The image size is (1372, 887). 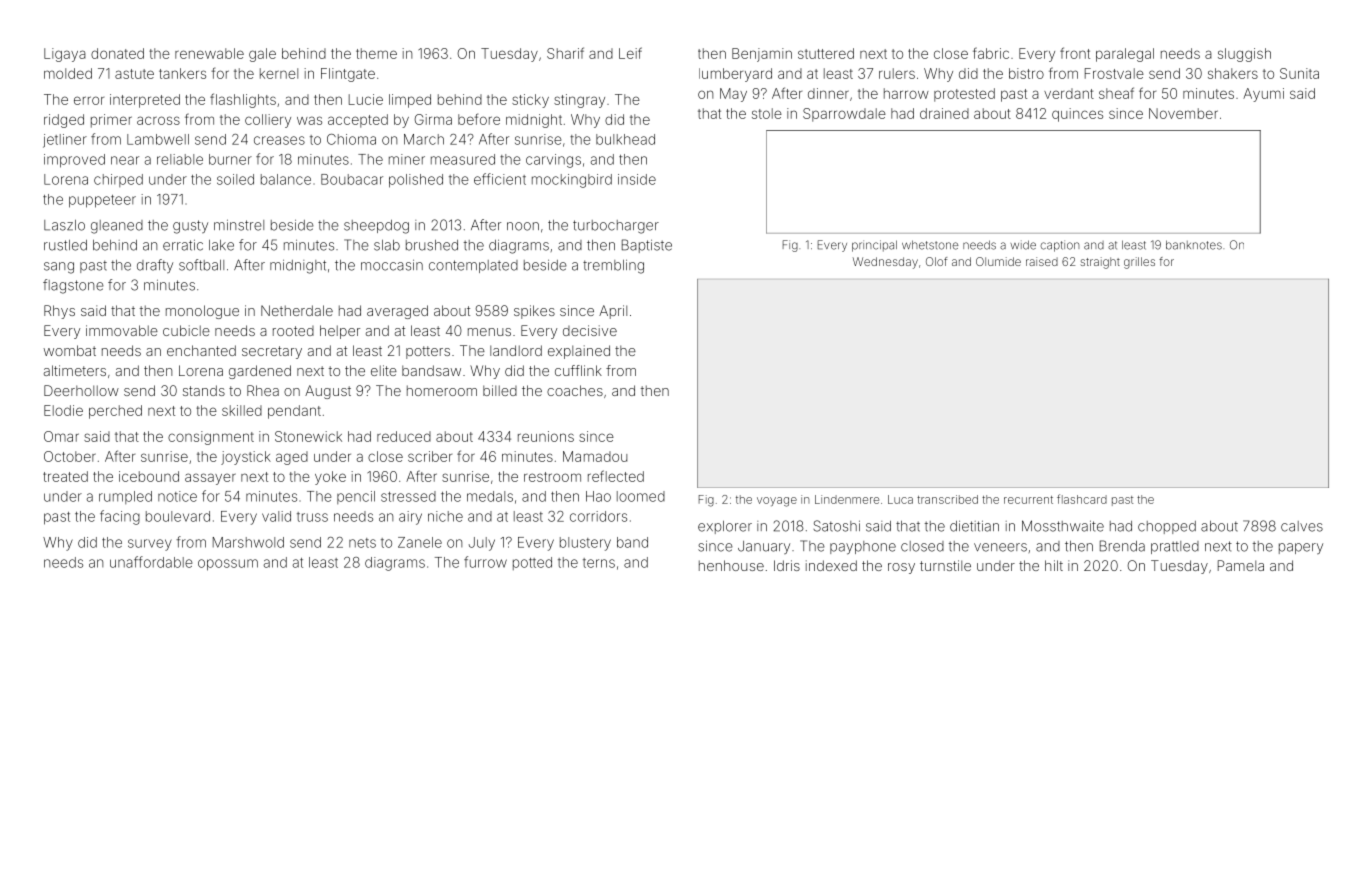 I want to click on drained, so click(x=944, y=113).
